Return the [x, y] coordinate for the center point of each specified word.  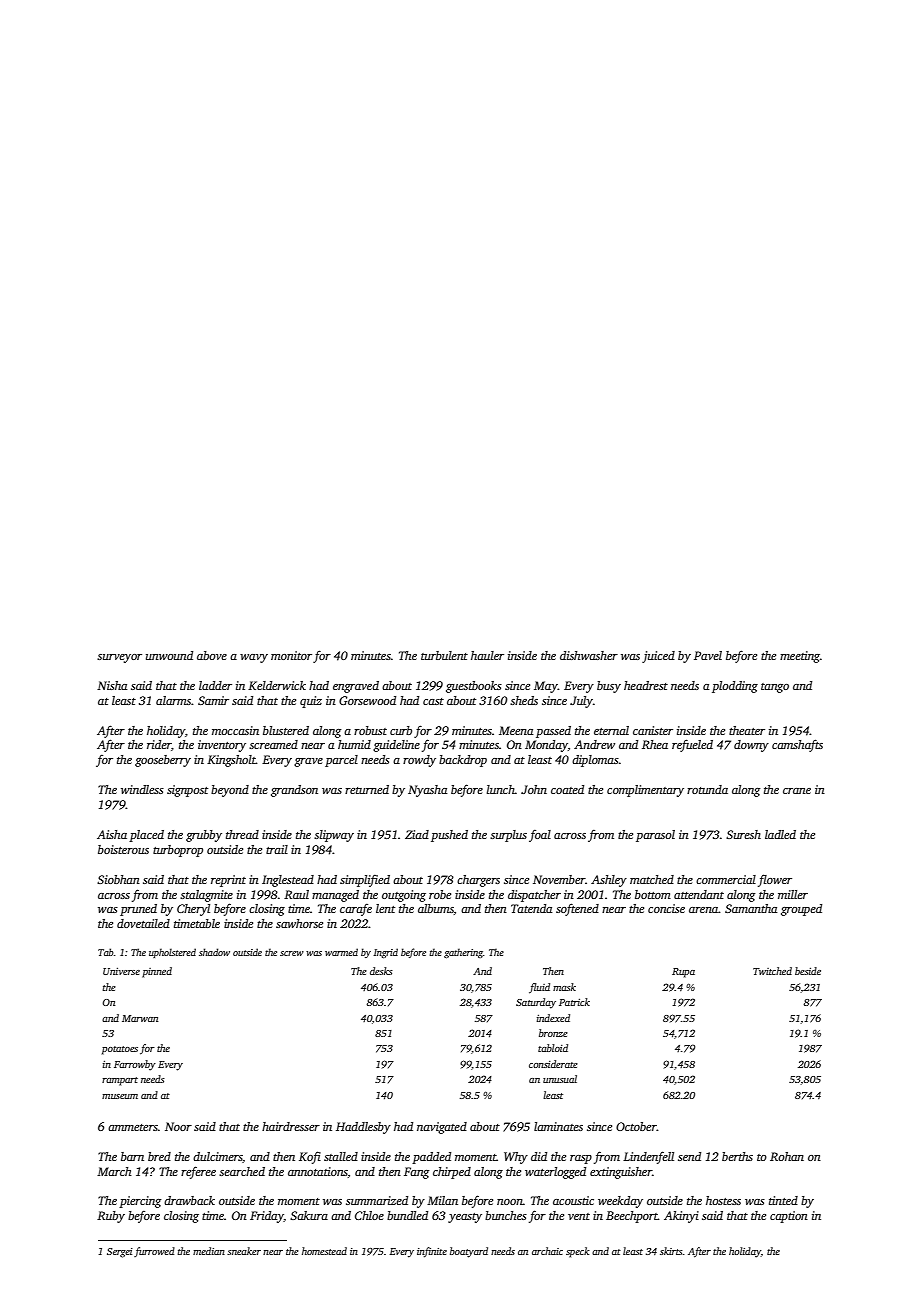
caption [789, 1217]
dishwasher [589, 655]
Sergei [120, 1253]
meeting [800, 657]
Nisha [112, 685]
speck [578, 1252]
